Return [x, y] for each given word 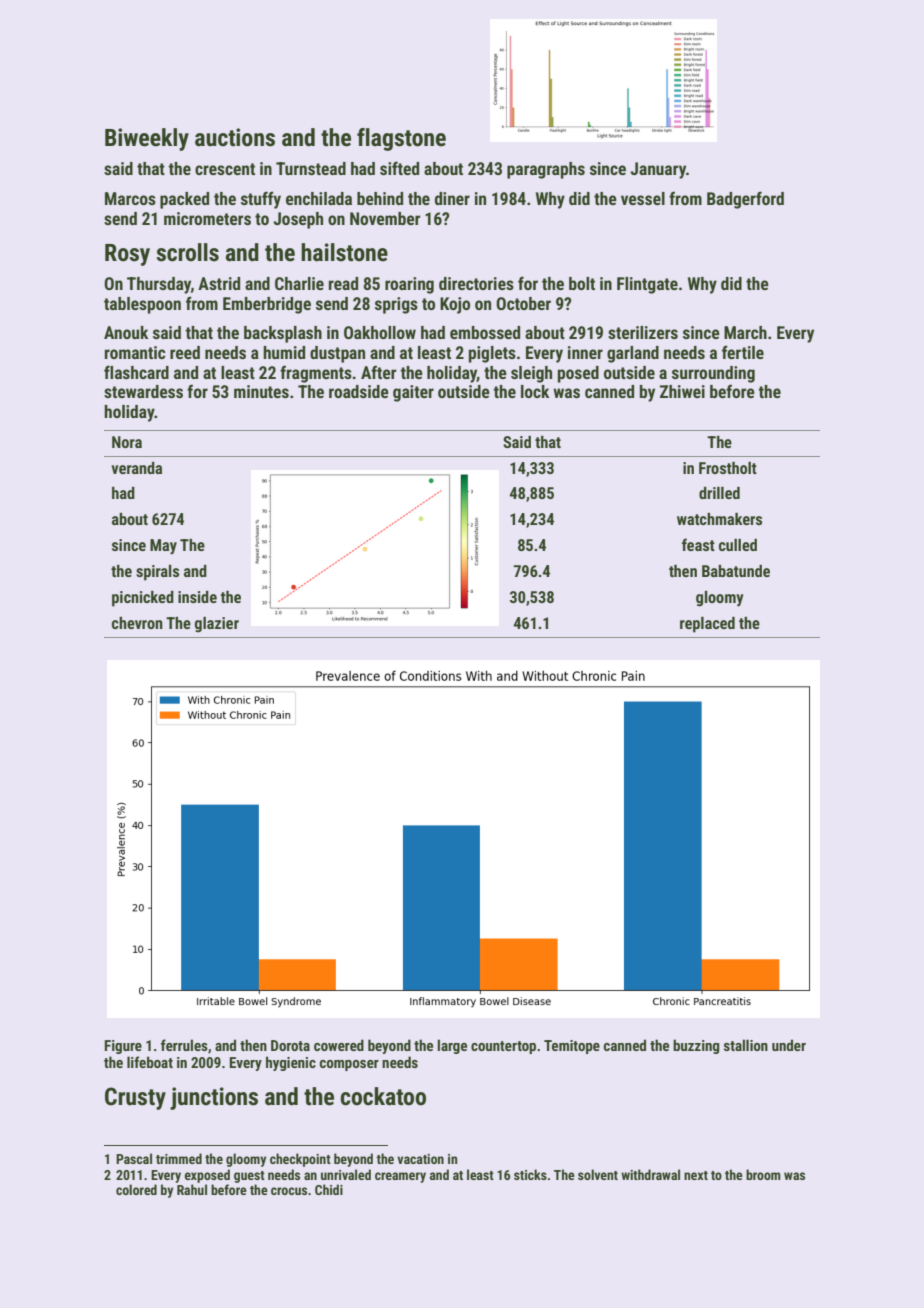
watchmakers [719, 519]
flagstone [401, 139]
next [696, 1175]
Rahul [192, 1189]
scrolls [187, 252]
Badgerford [745, 200]
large [452, 1046]
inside [197, 597]
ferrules [184, 1045]
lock [535, 391]
